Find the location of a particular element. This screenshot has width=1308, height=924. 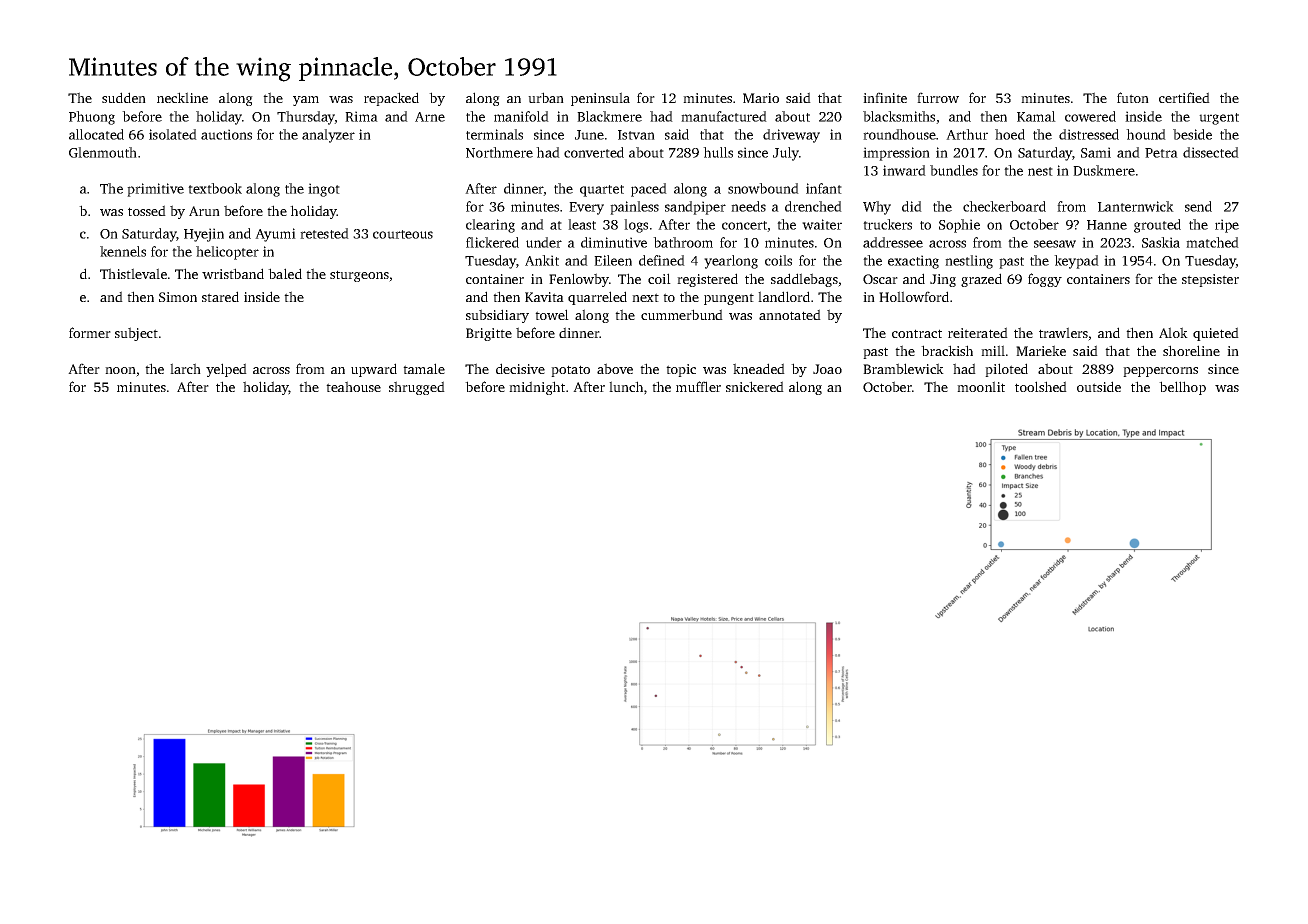

certified is located at coordinates (1184, 97).
